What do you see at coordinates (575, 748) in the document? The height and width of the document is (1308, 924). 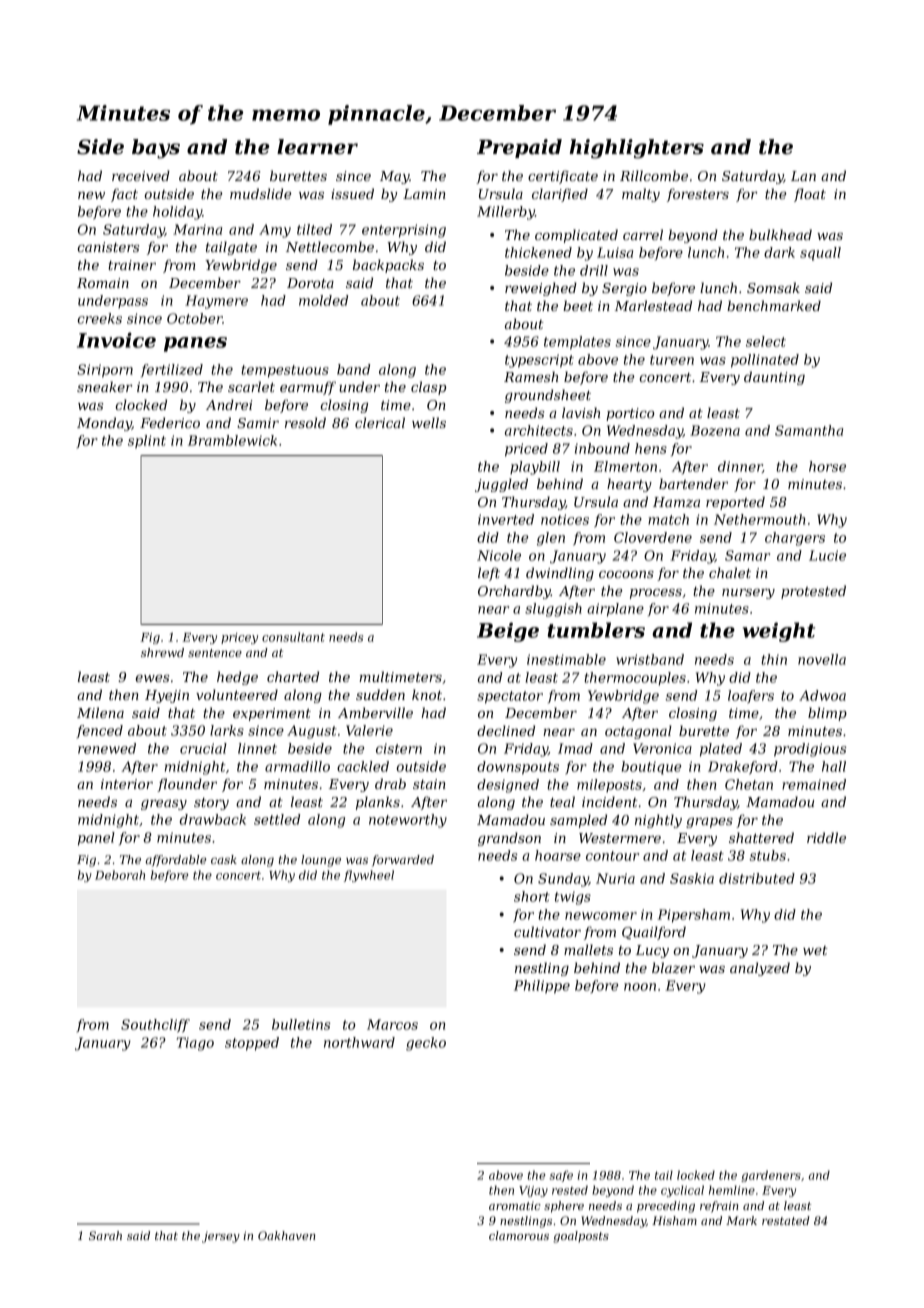 I see `Imad` at bounding box center [575, 748].
